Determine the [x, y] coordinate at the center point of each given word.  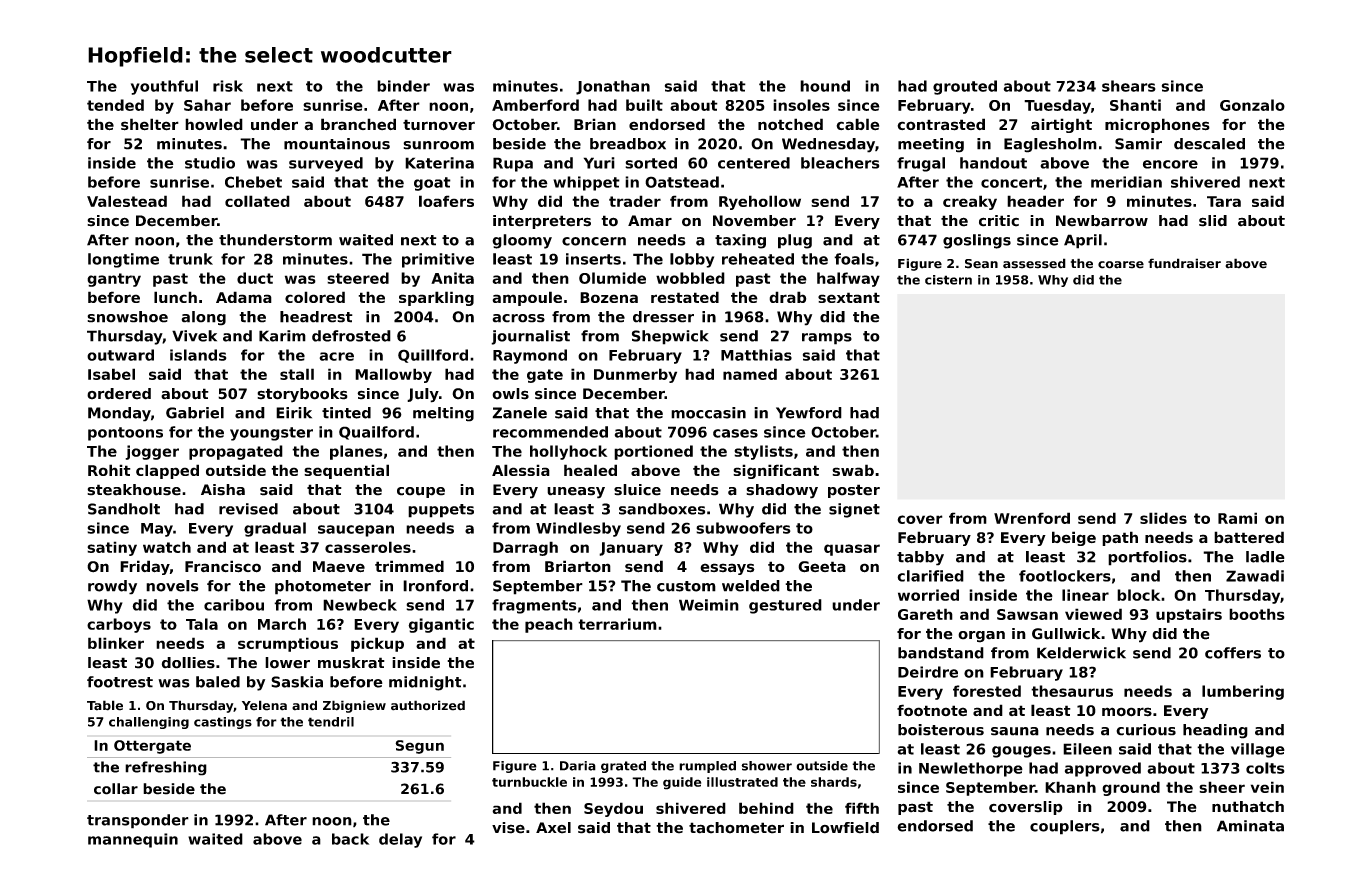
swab [853, 470]
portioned [653, 452]
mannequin [133, 840]
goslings [977, 241]
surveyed [326, 164]
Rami [1237, 518]
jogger [152, 452]
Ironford [435, 586]
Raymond [530, 356]
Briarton [578, 566]
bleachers [840, 163]
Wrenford [1032, 518]
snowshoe [127, 317]
